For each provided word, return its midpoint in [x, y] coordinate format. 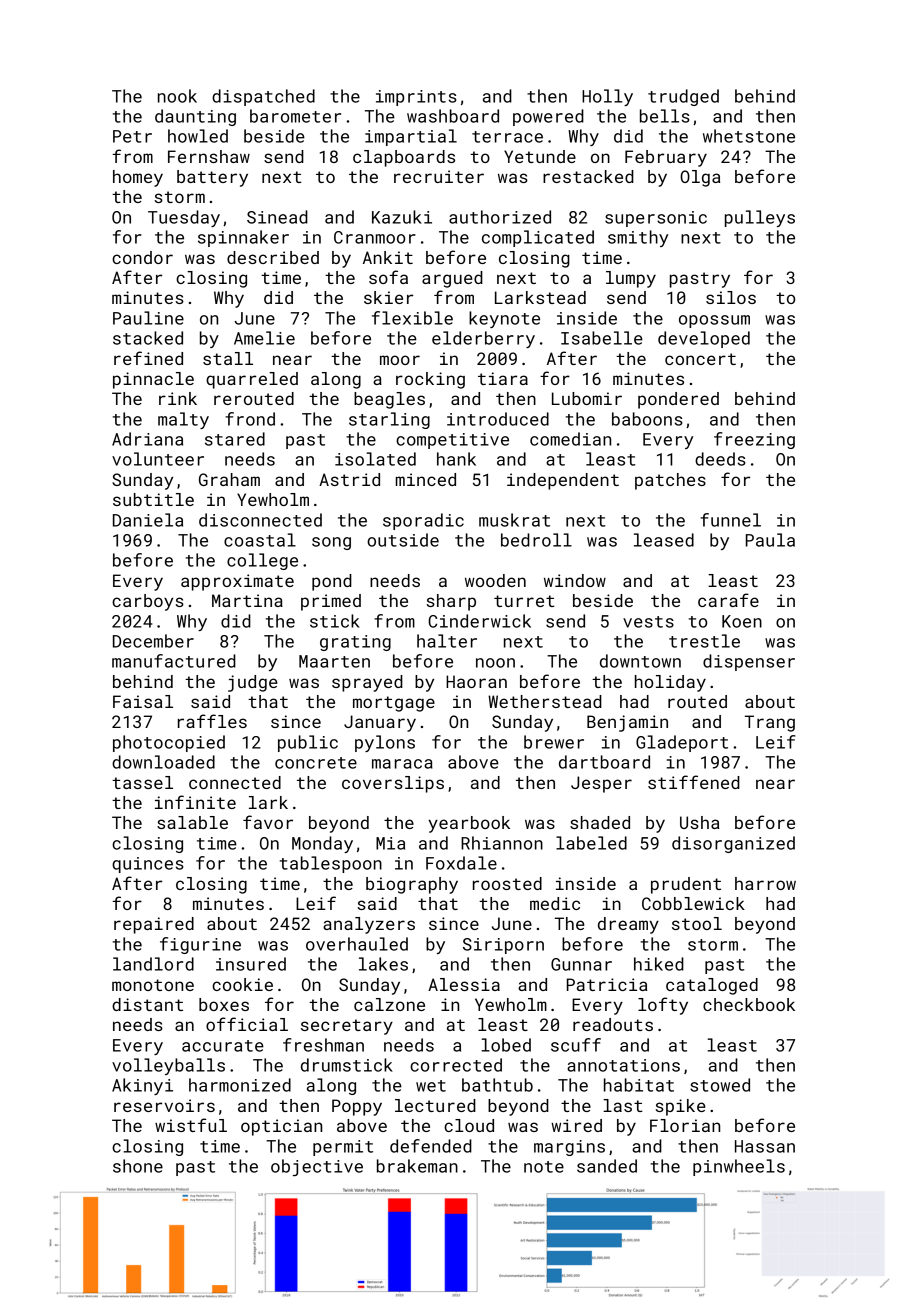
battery [212, 178]
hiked [659, 964]
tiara [503, 378]
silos [731, 297]
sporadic [423, 521]
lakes [383, 964]
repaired [154, 925]
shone [138, 1166]
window [575, 580]
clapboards [404, 158]
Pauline [148, 318]
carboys [148, 602]
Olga [700, 178]
